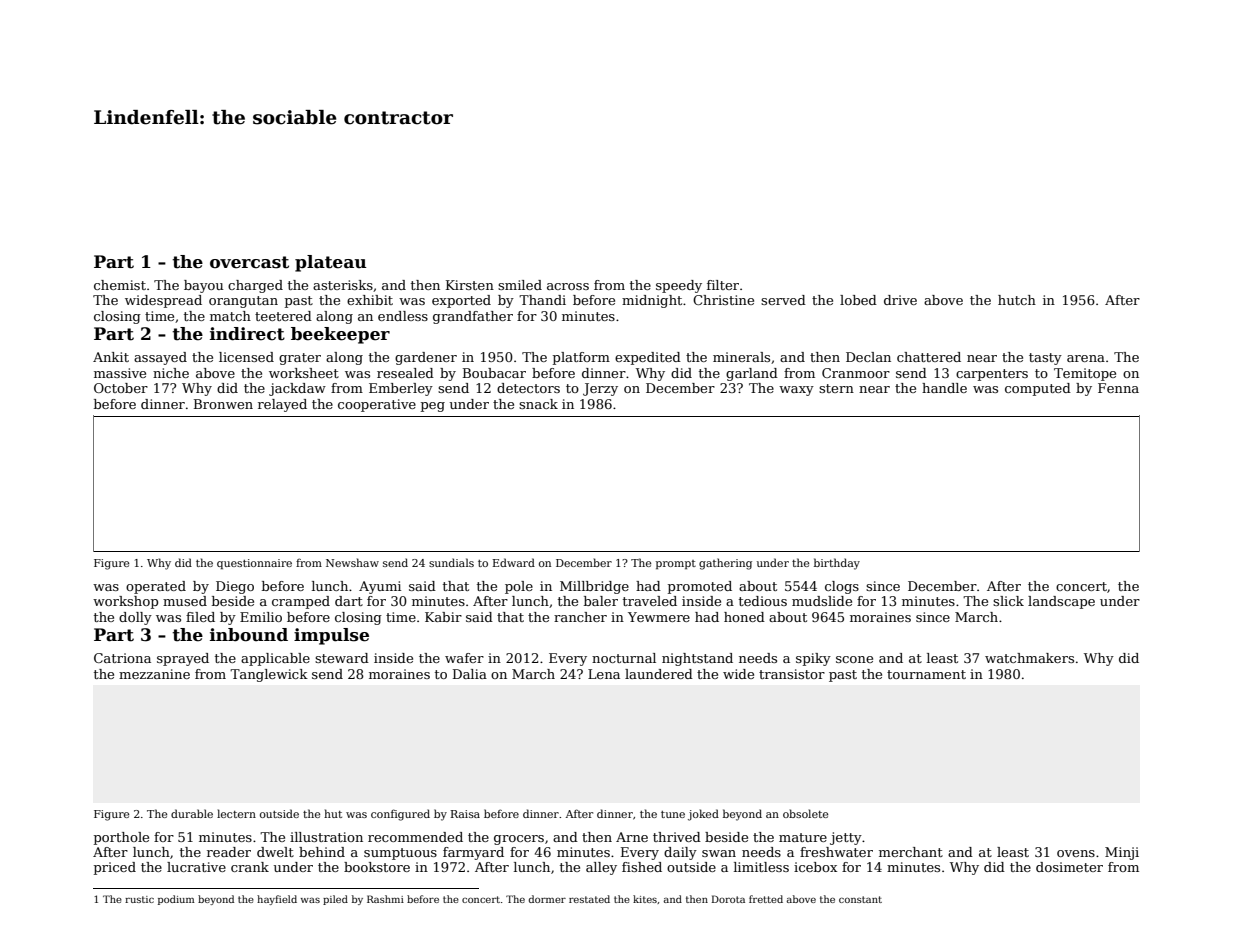  Describe the element at coordinates (154, 674) in the screenshot. I see `mezzanine` at that location.
